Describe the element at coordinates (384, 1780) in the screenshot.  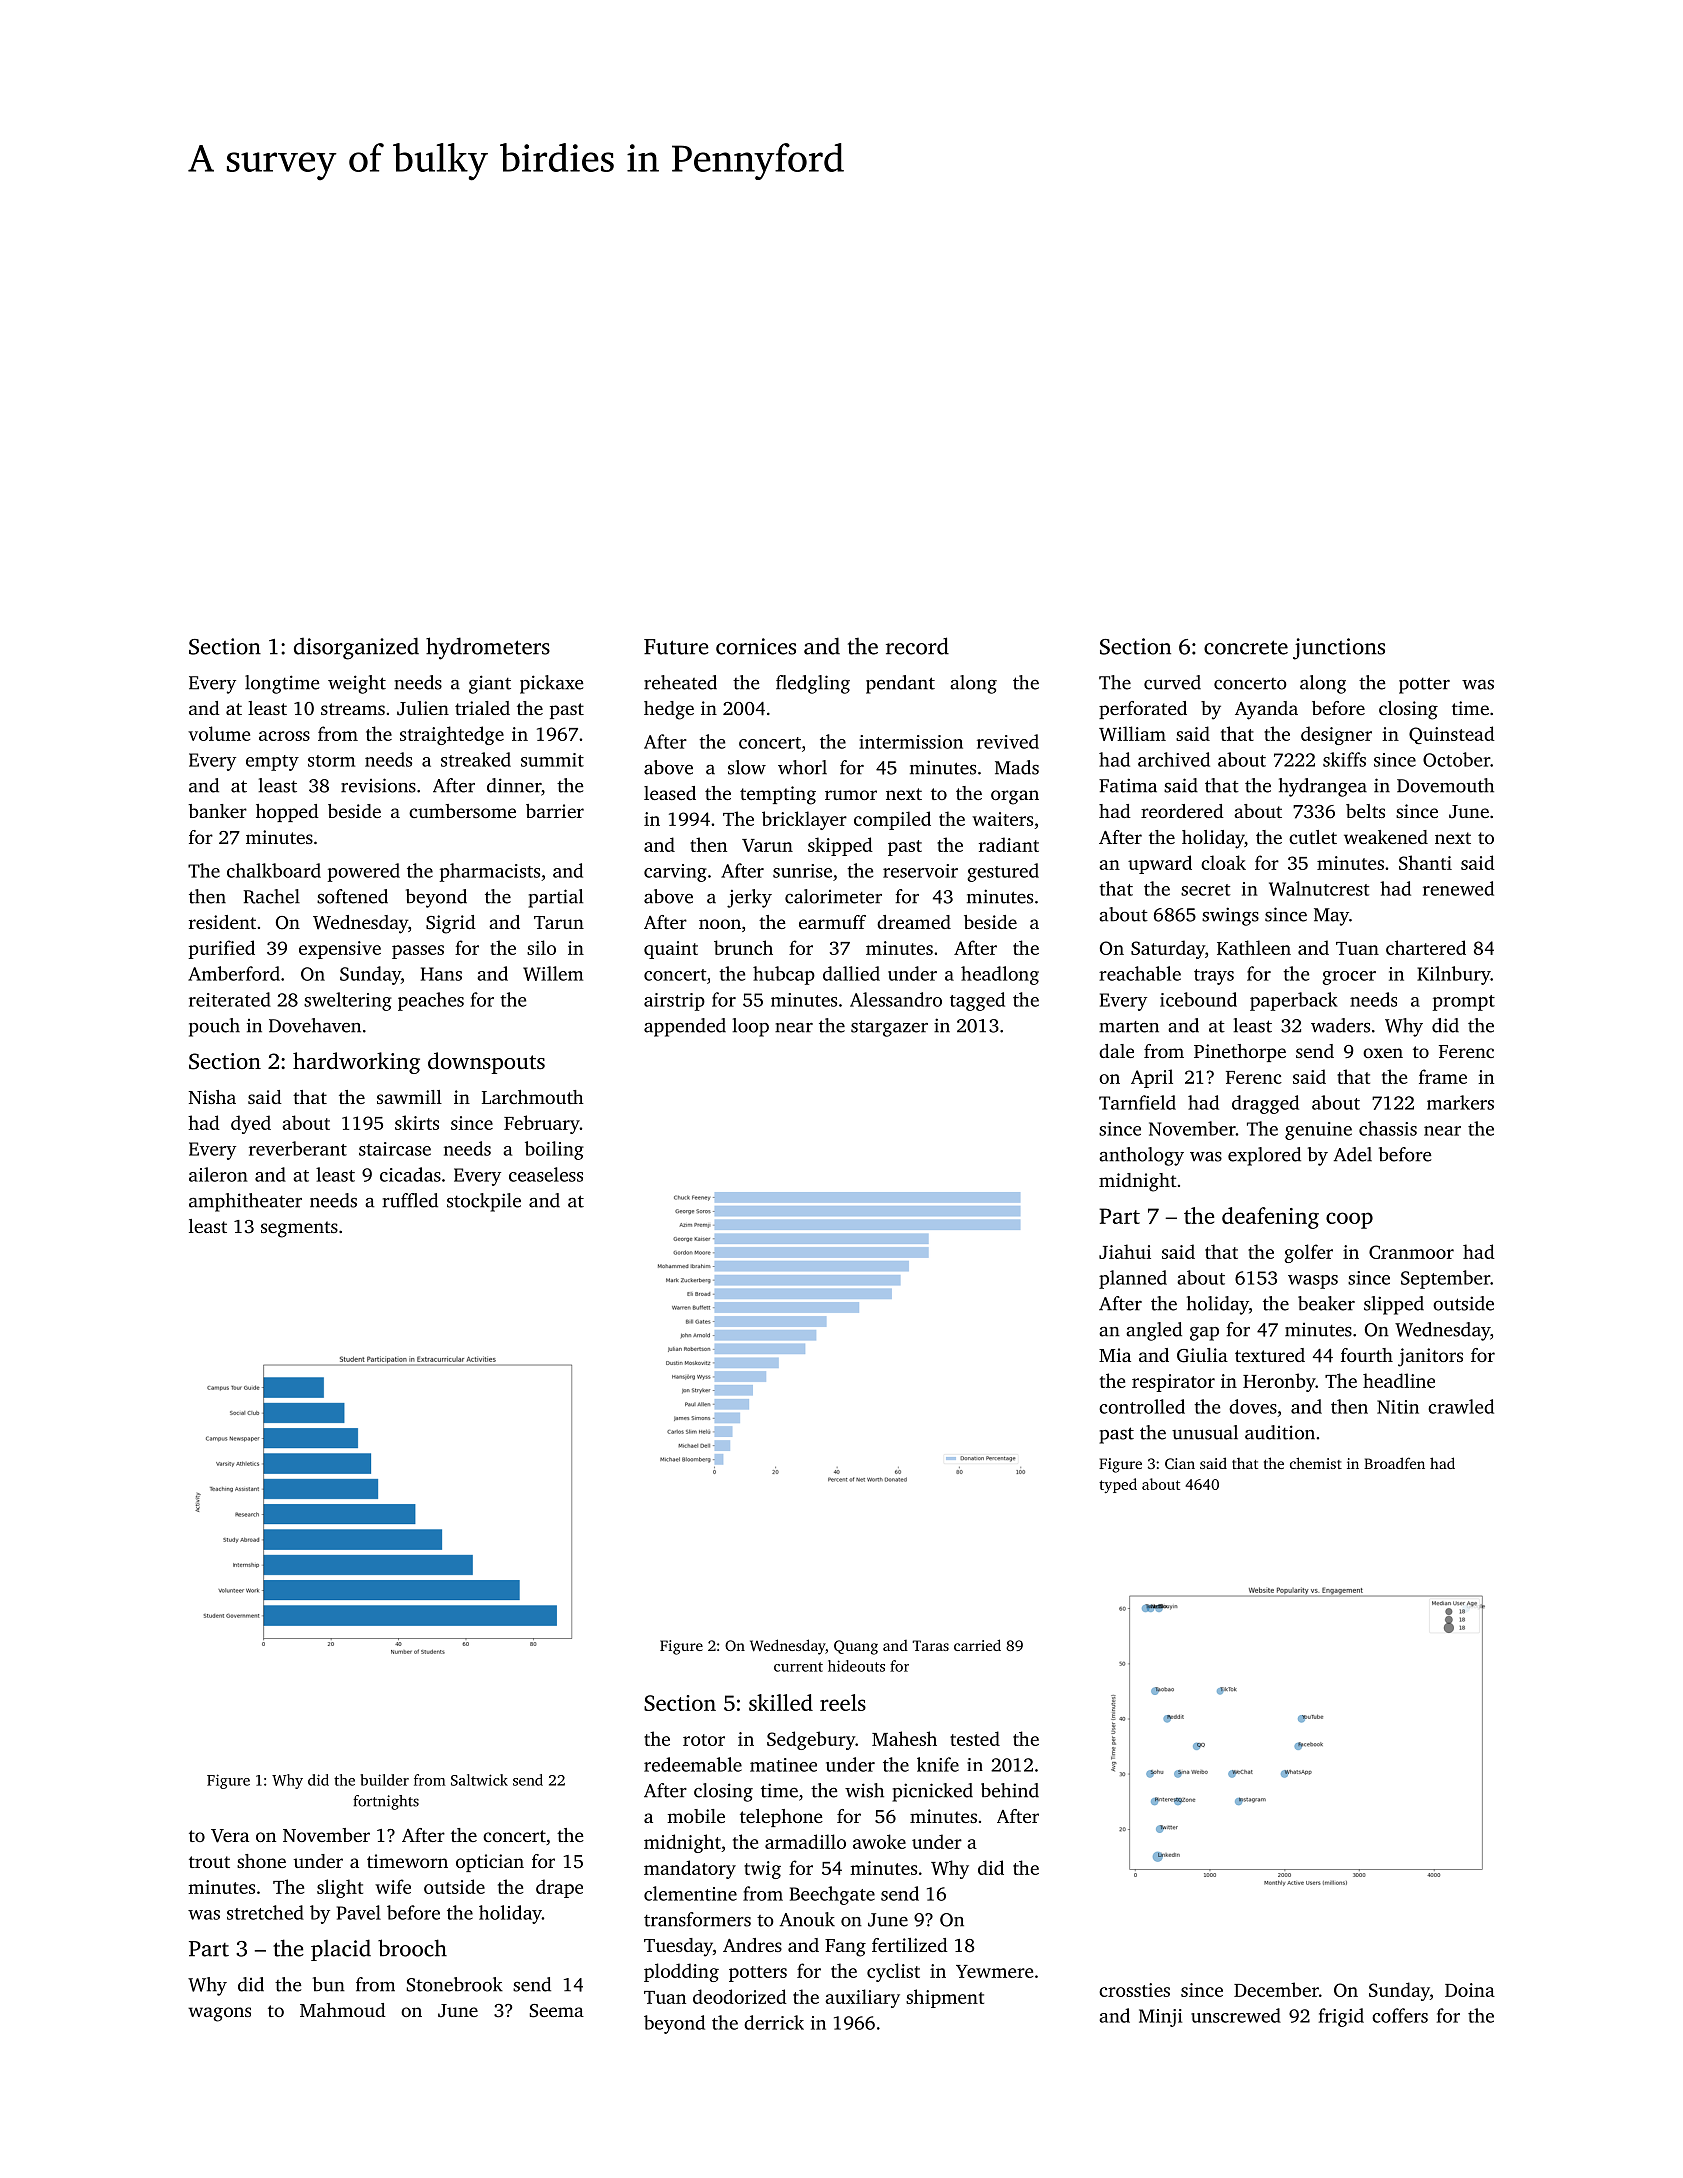
I see `builder` at that location.
